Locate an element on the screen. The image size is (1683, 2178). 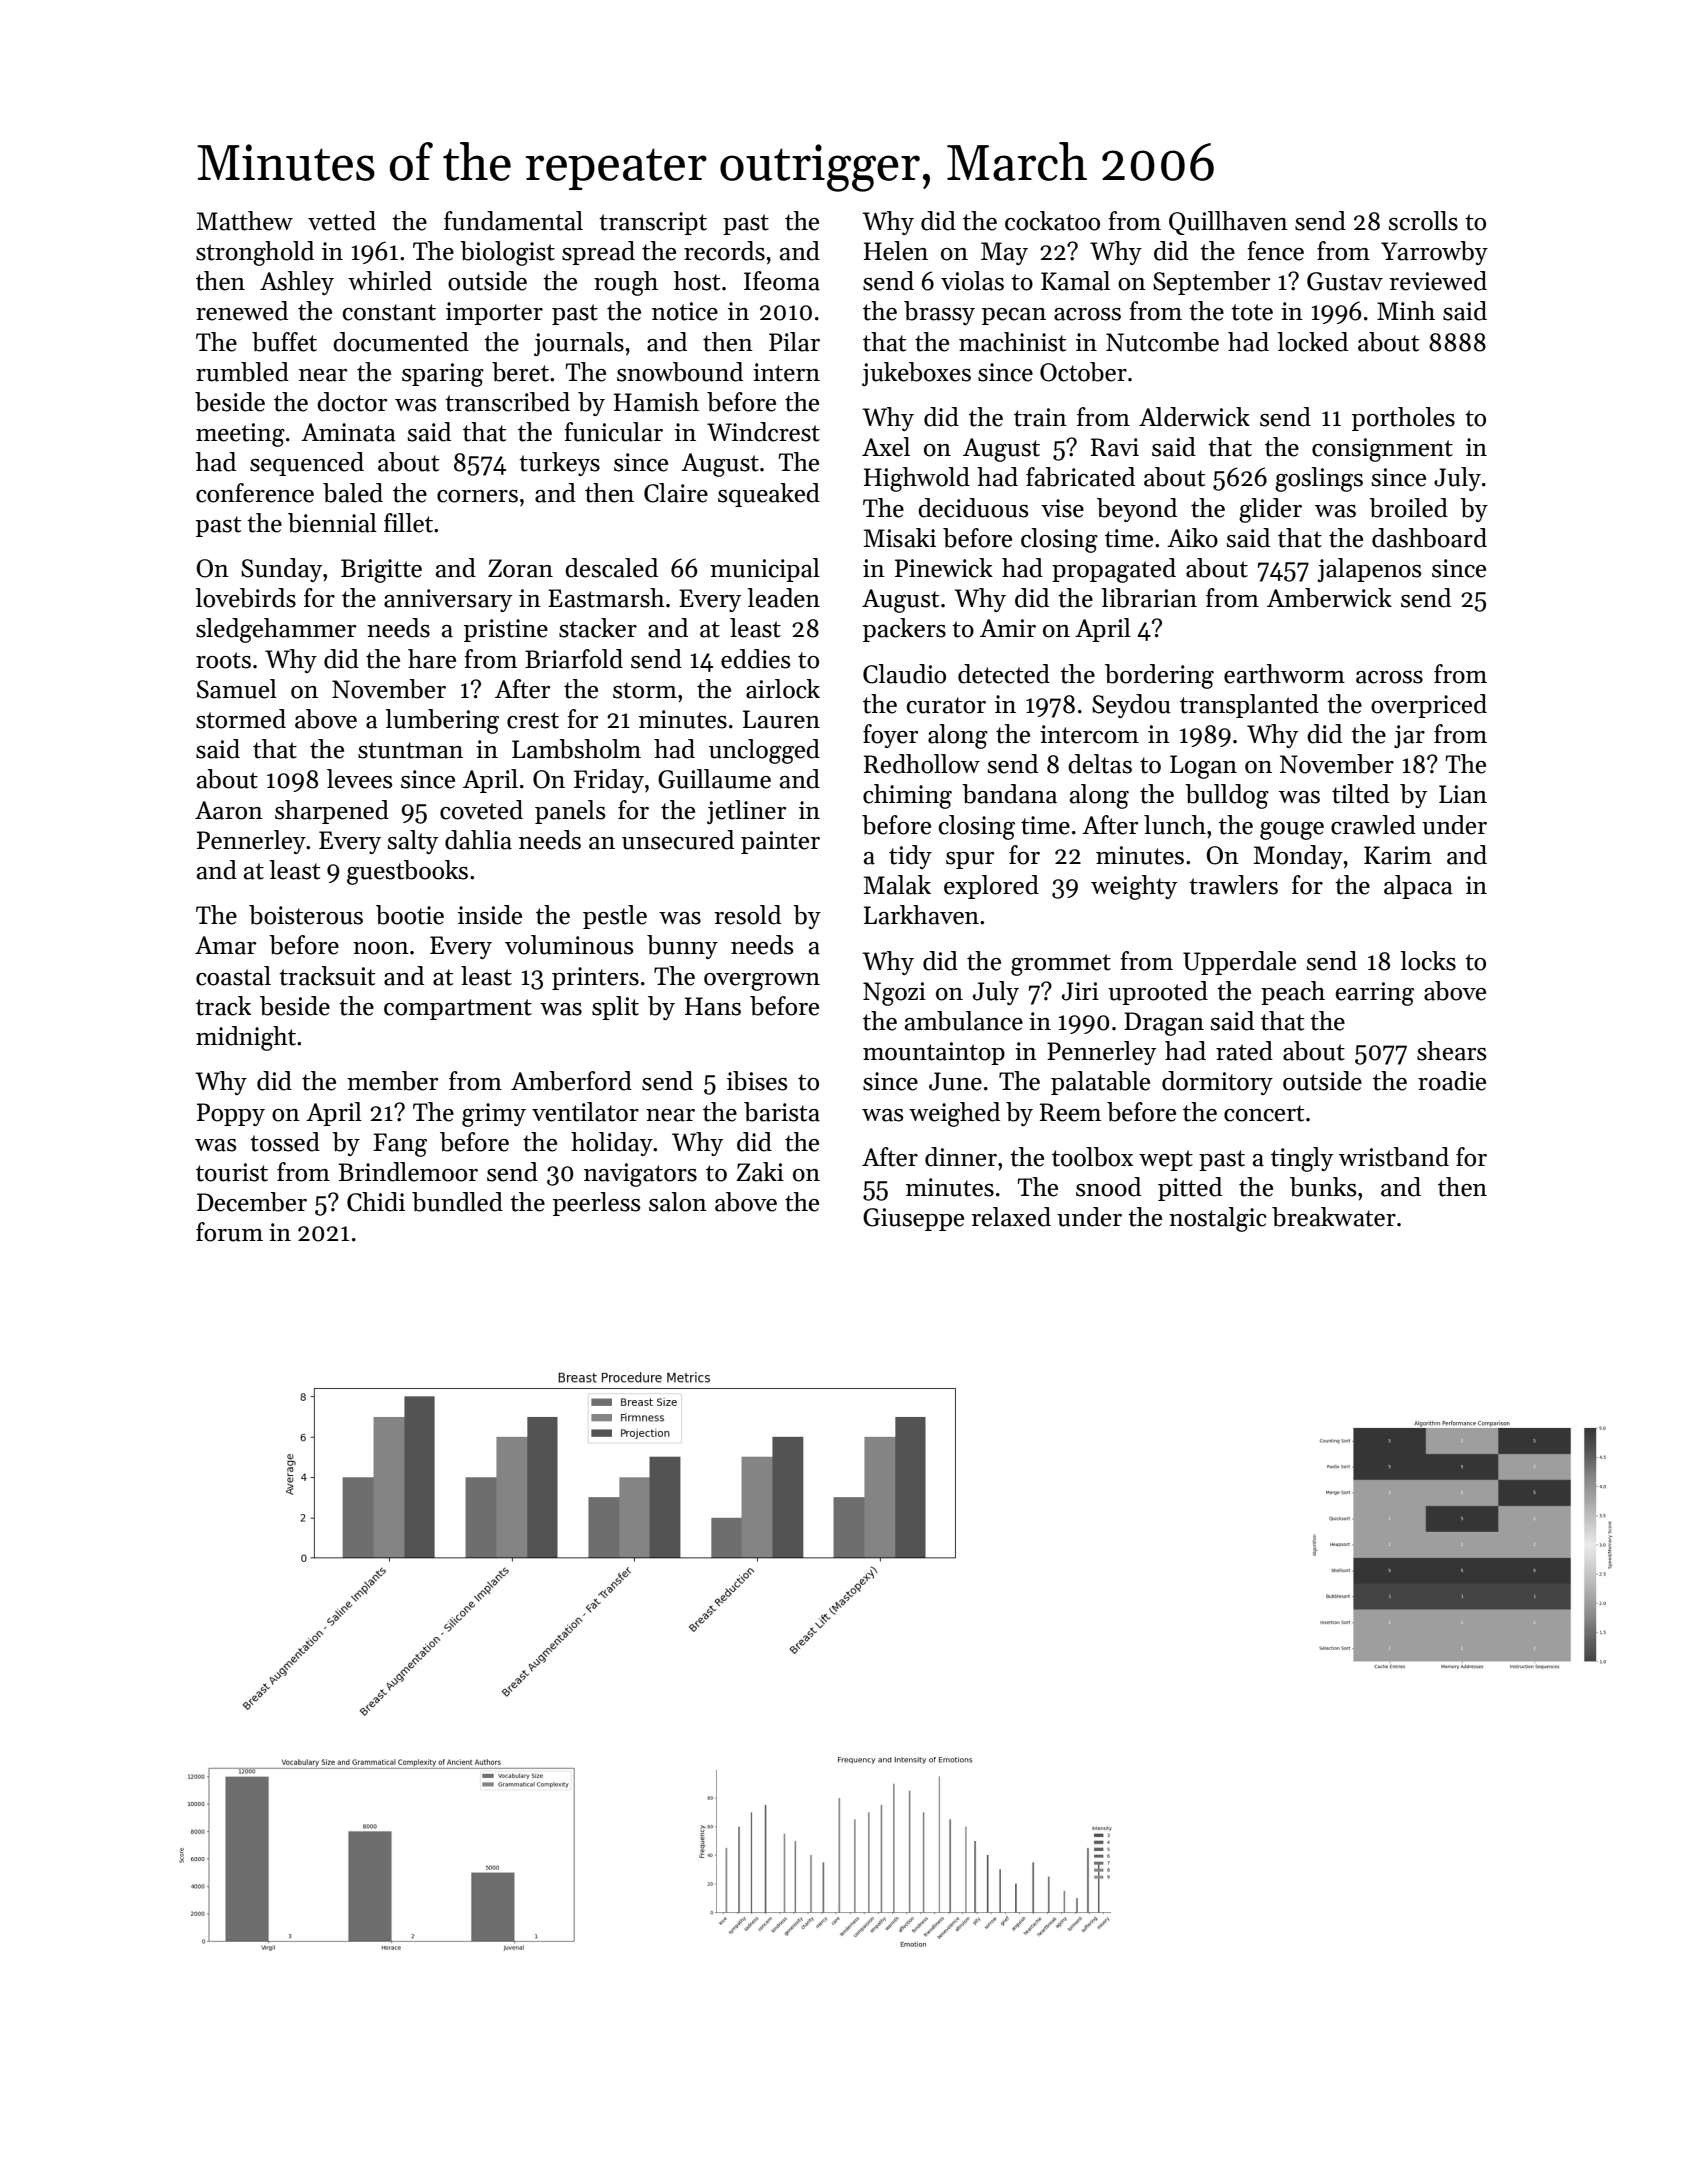
fence is located at coordinates (1275, 251).
